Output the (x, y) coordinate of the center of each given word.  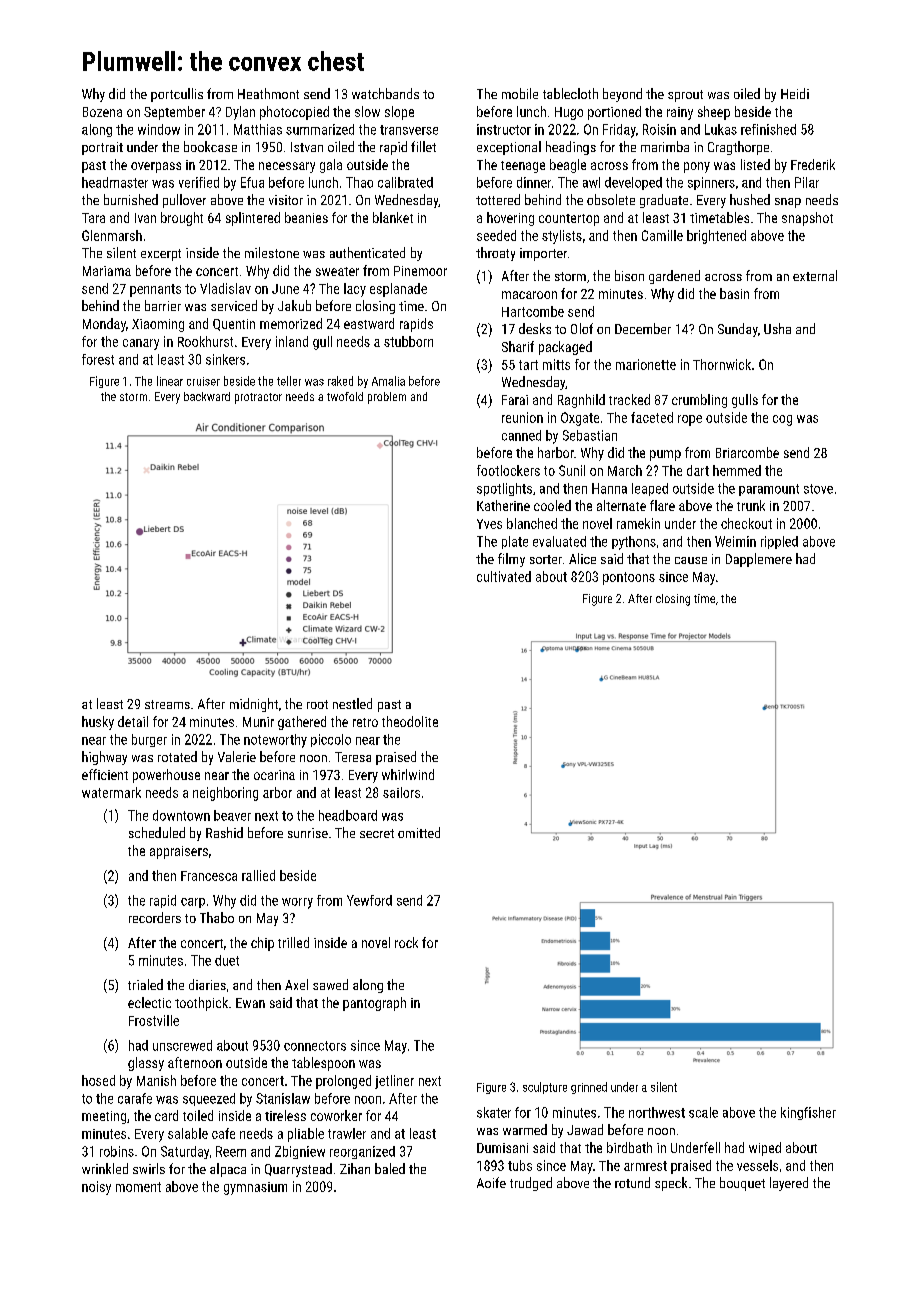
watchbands (385, 93)
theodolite (410, 721)
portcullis (177, 95)
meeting (104, 1117)
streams (167, 704)
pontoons (629, 578)
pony (697, 167)
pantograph (374, 1004)
